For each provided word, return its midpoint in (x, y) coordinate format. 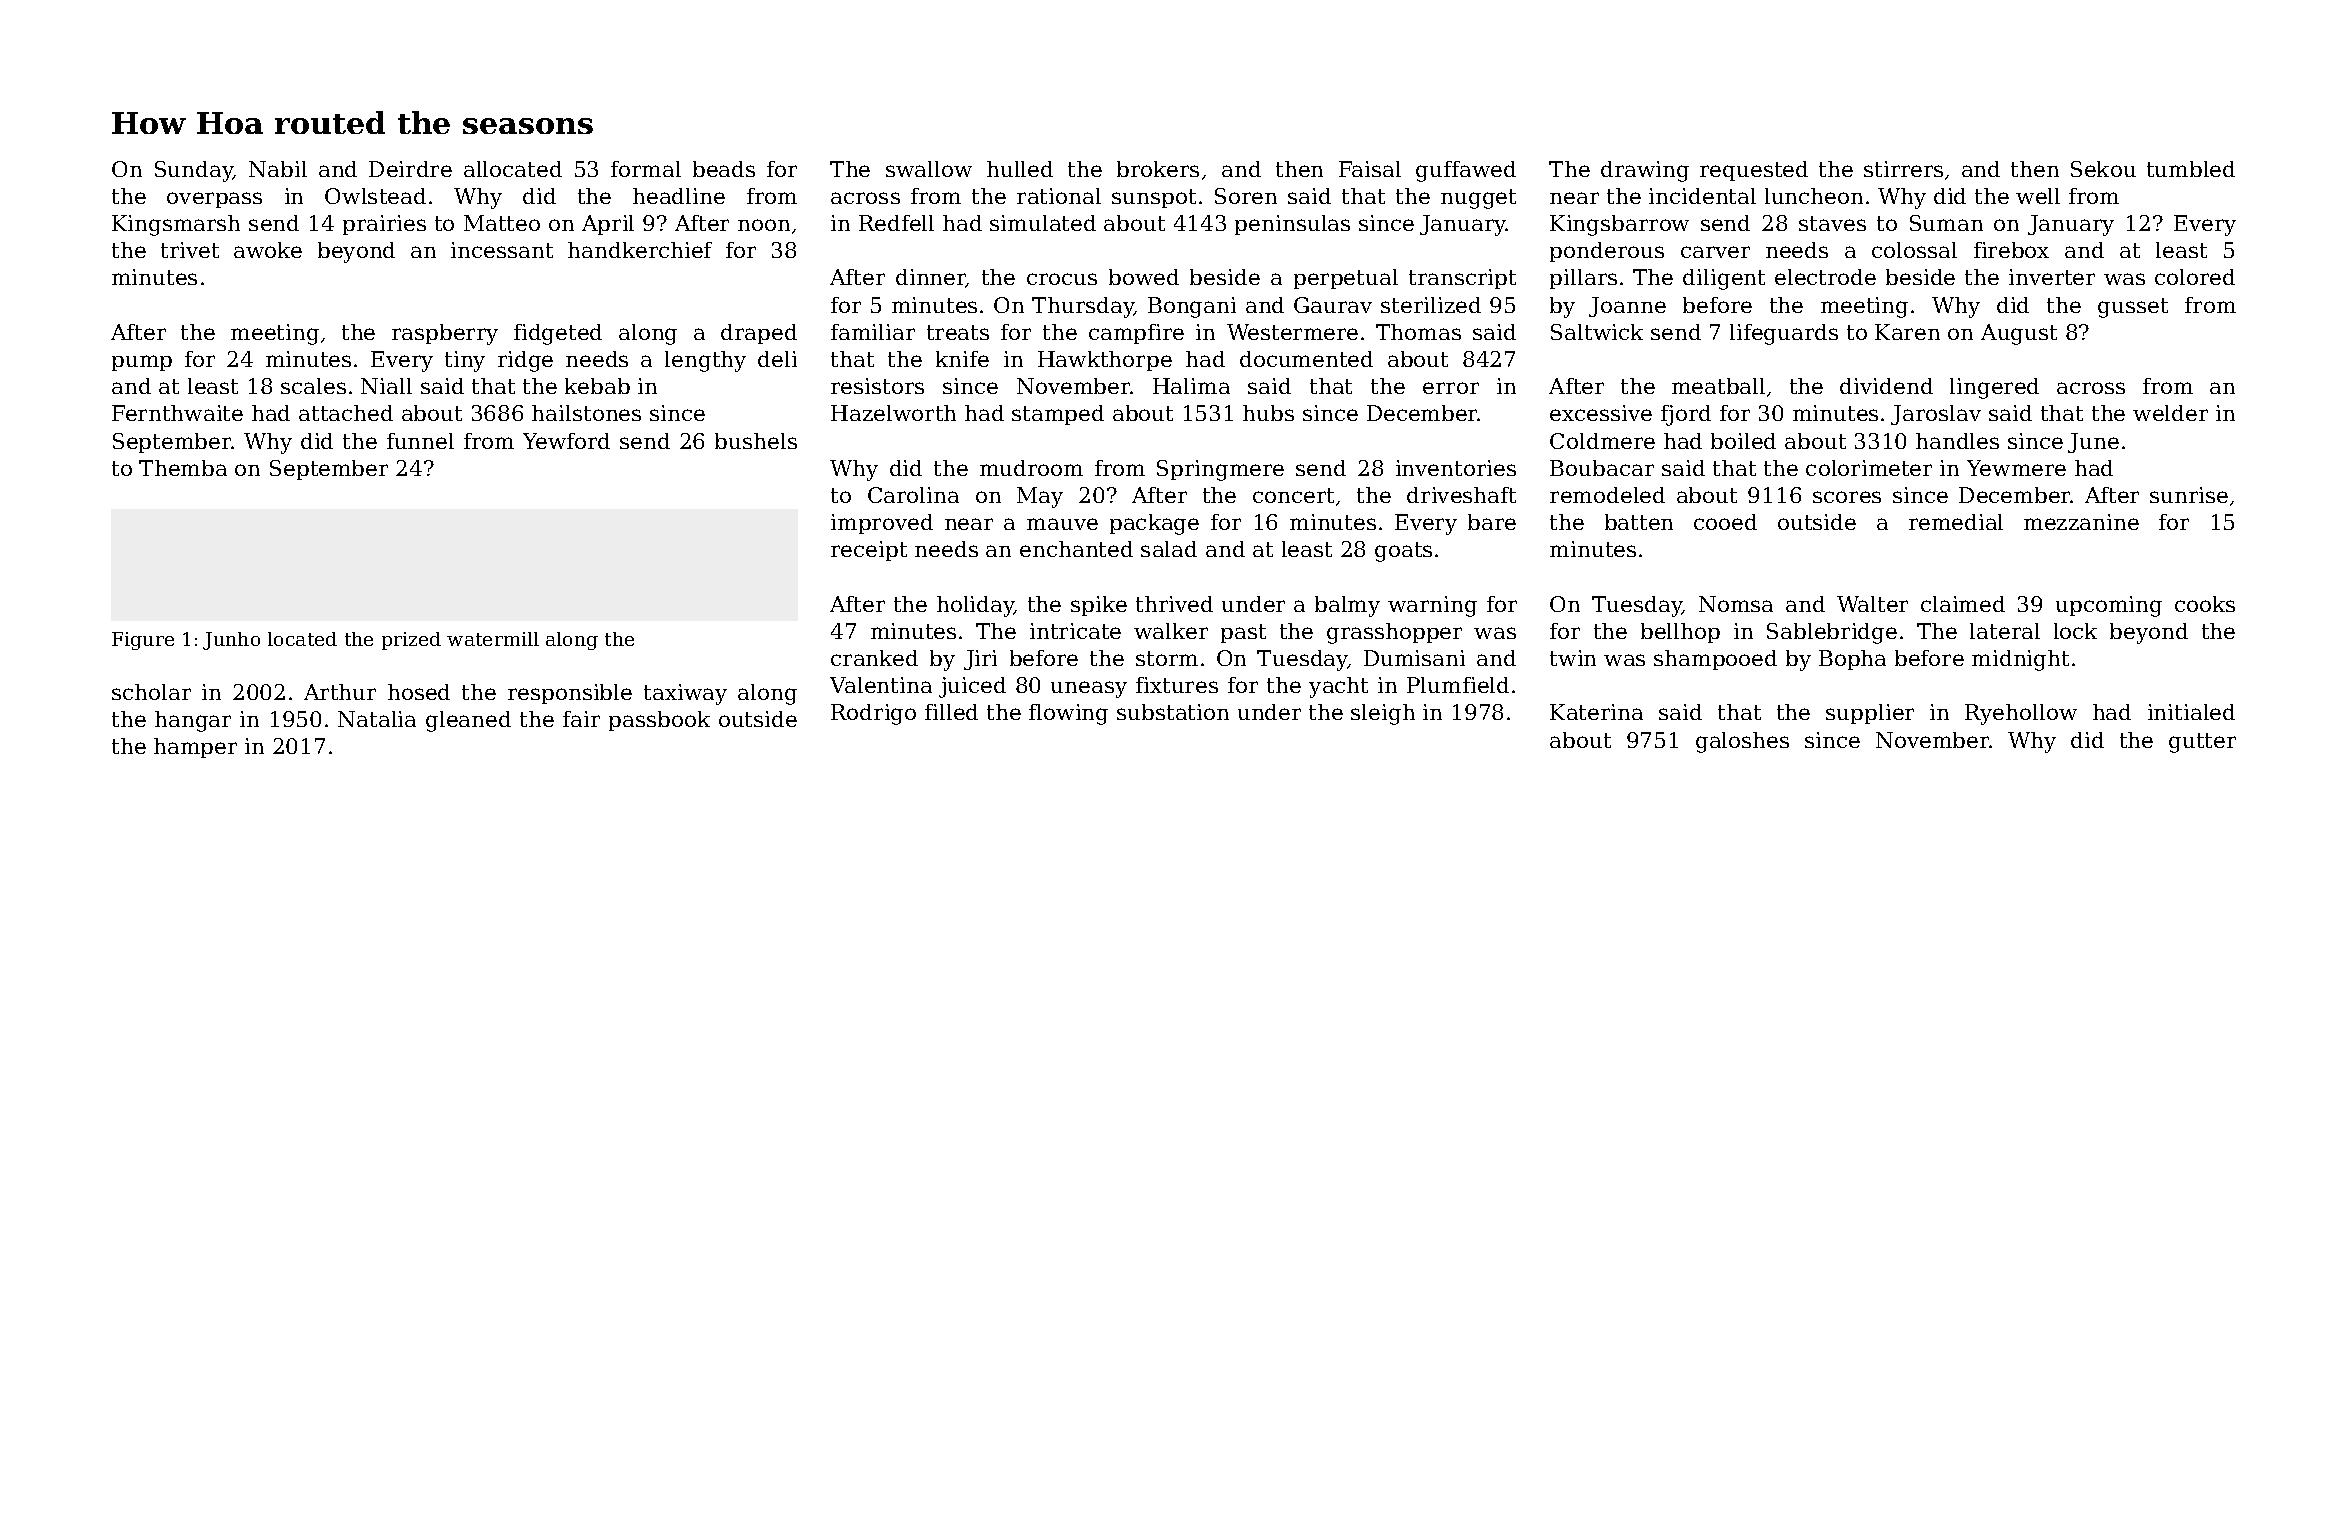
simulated (1043, 223)
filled (951, 712)
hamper (195, 748)
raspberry (445, 334)
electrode (1825, 277)
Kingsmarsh (176, 225)
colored (2195, 277)
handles (1957, 441)
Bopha (1852, 660)
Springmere (1220, 470)
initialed (2191, 712)
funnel (420, 441)
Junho (231, 641)
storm (1167, 658)
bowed (1144, 277)
